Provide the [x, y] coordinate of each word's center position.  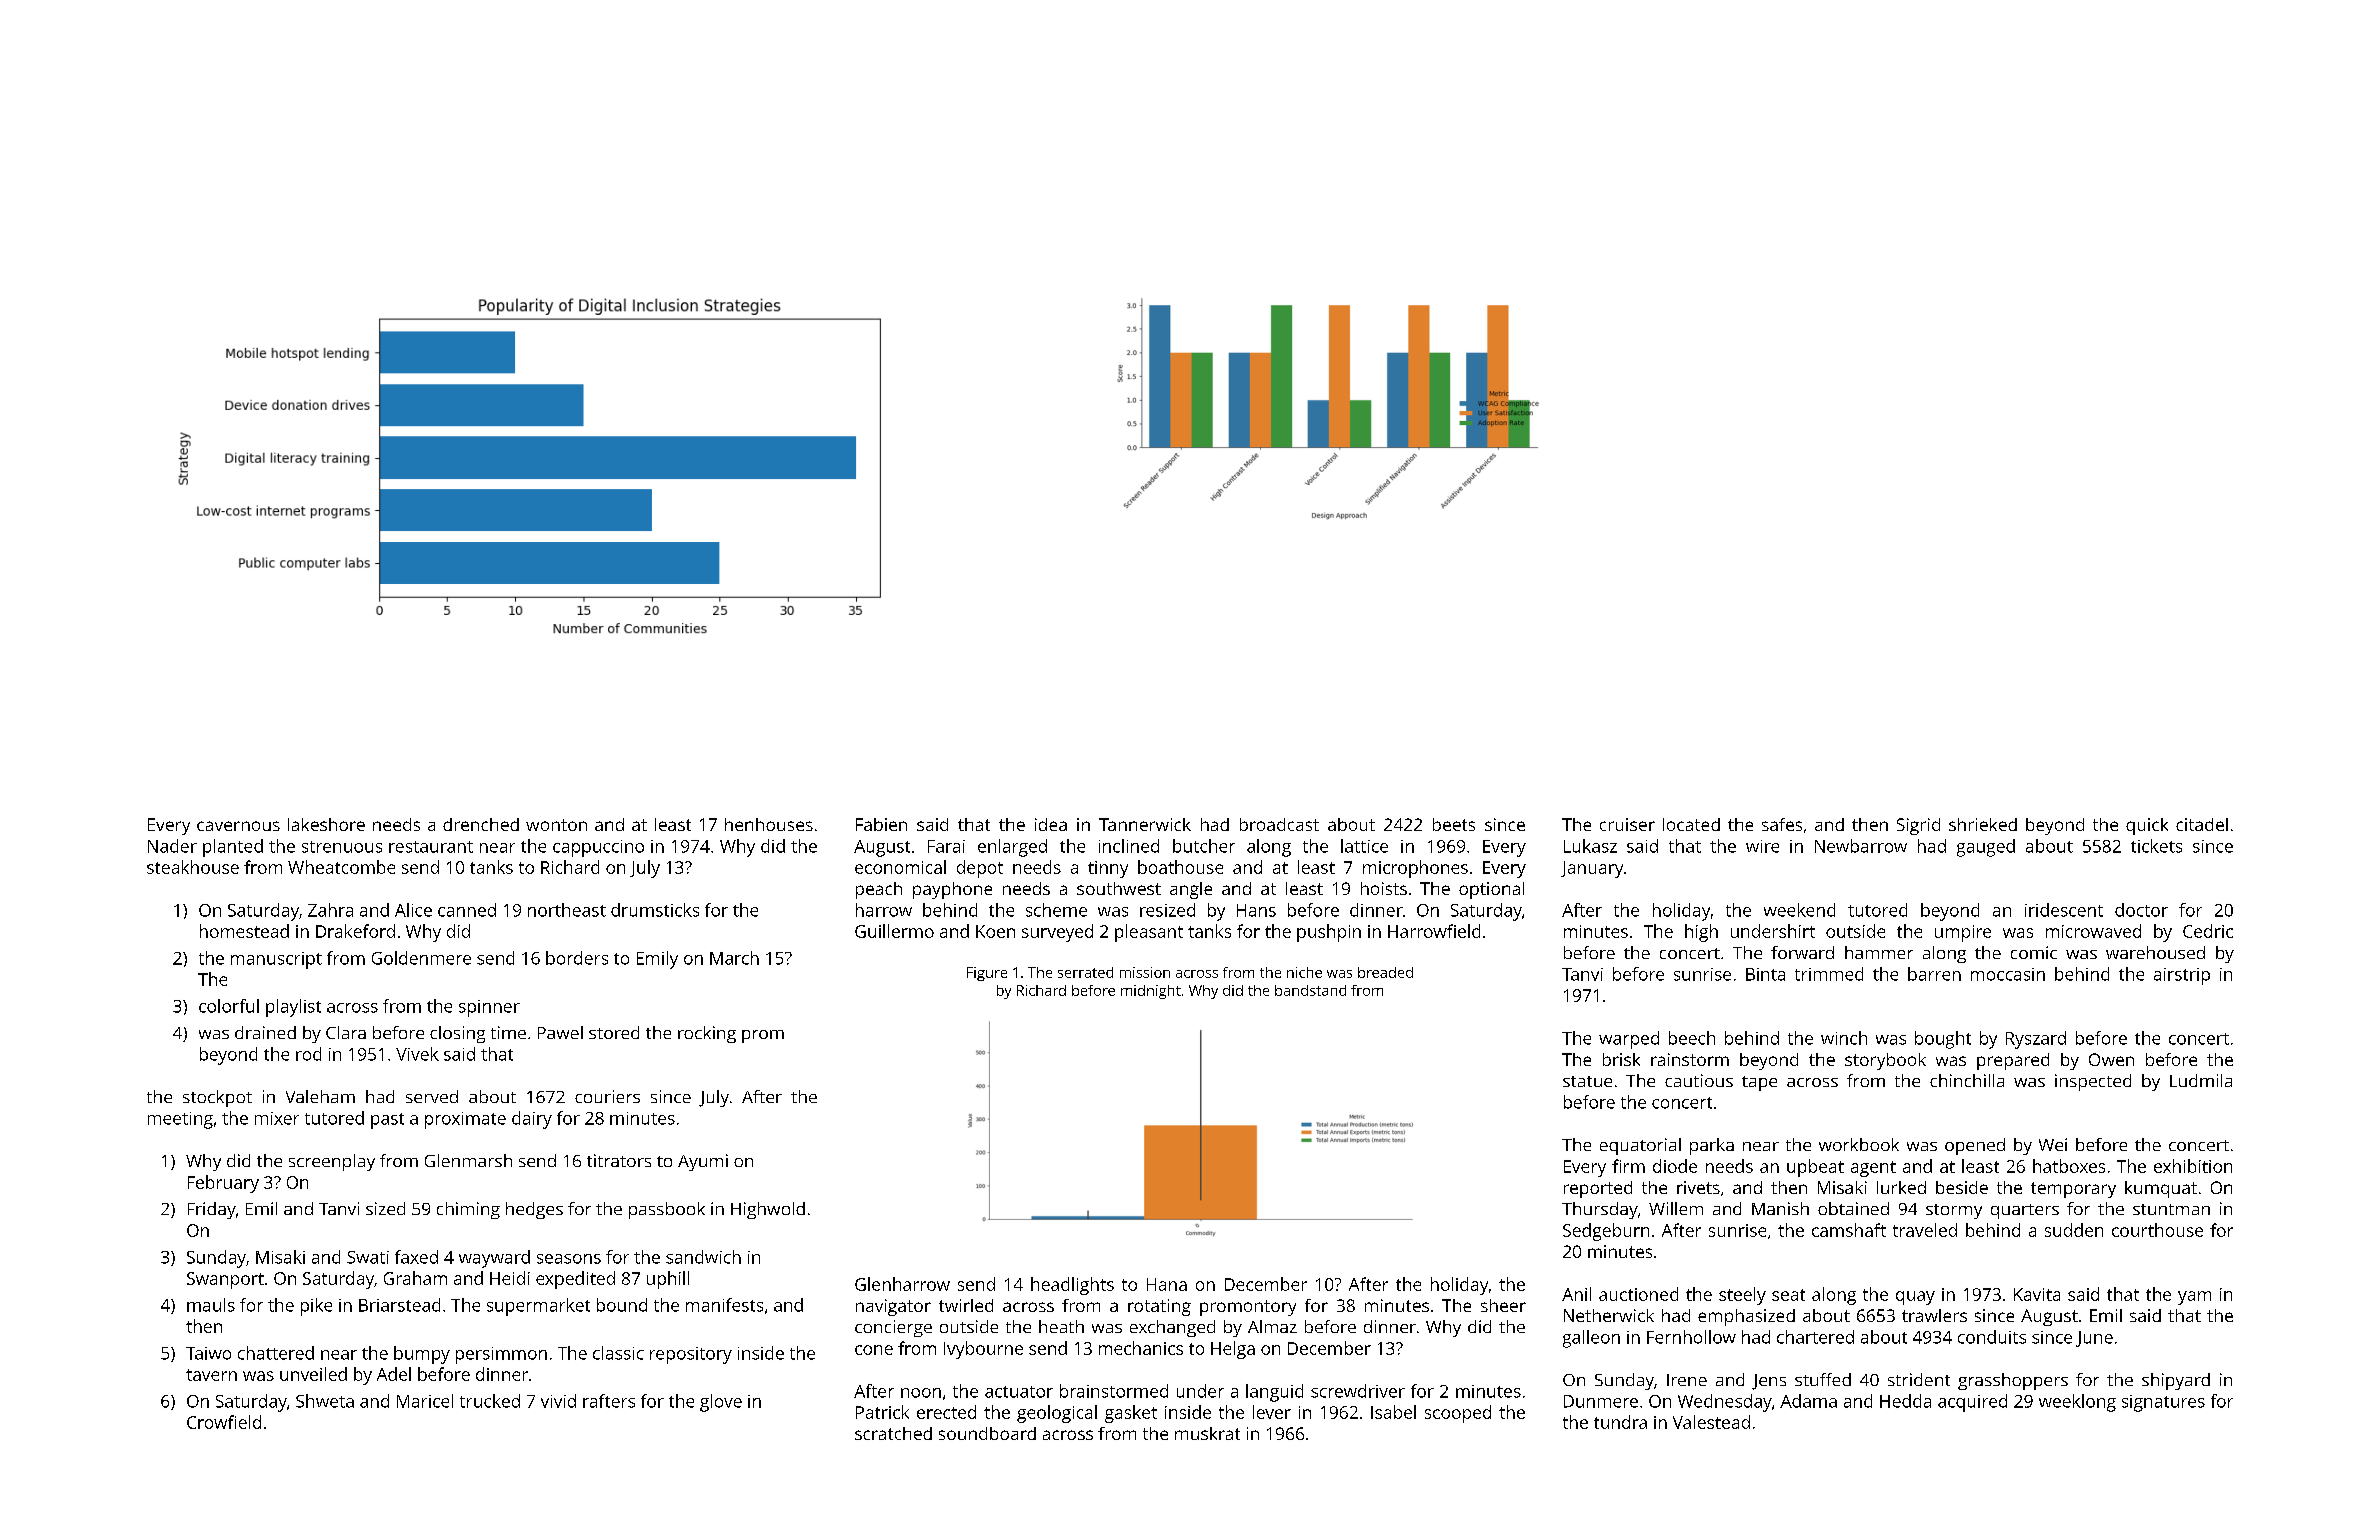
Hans [1256, 910]
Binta [1765, 974]
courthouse [2157, 1230]
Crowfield [224, 1422]
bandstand [1310, 990]
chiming [468, 1210]
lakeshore [326, 824]
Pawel [560, 1032]
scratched [893, 1433]
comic [2034, 952]
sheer [1503, 1305]
